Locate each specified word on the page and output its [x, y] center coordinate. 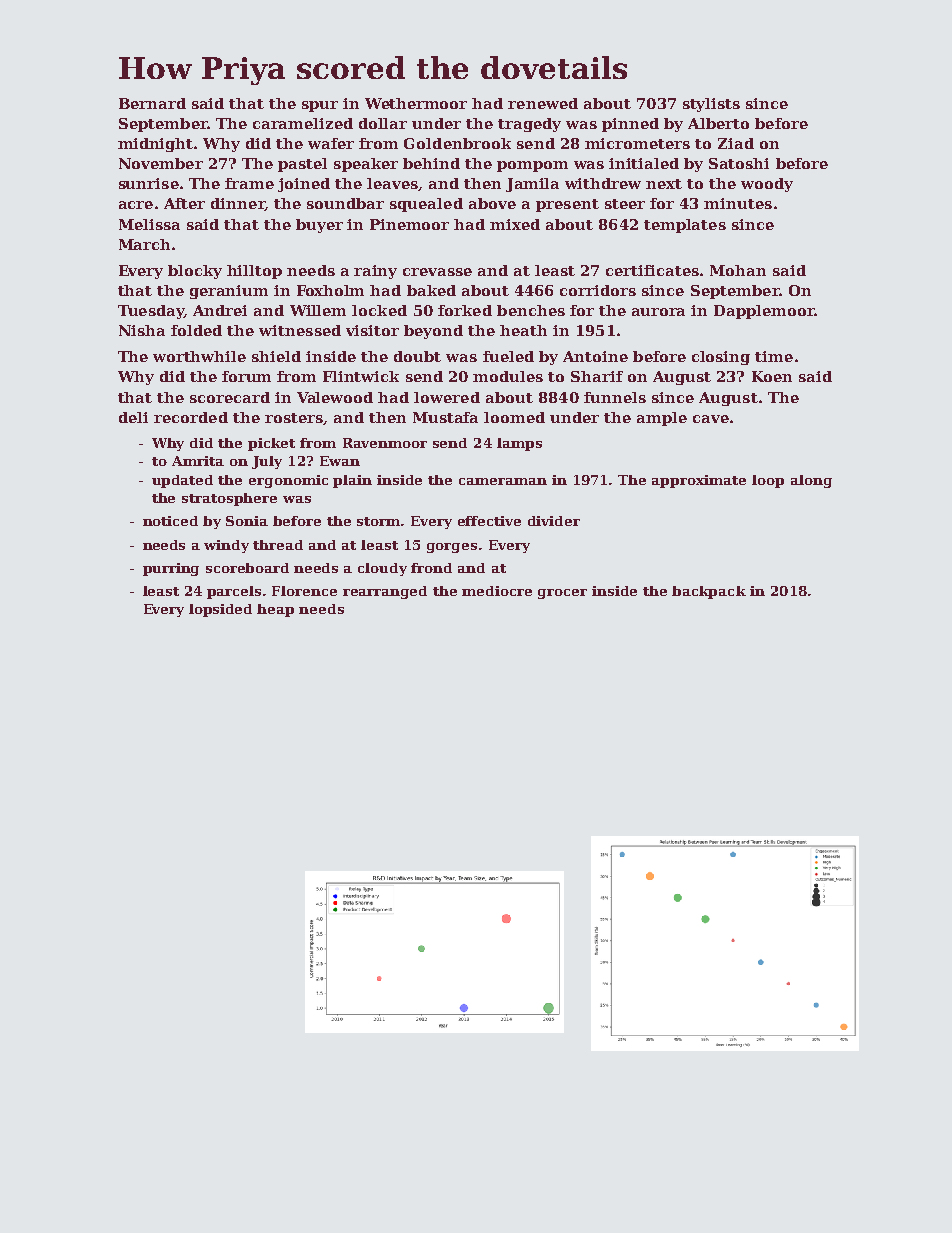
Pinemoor [409, 224]
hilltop [254, 272]
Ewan [340, 461]
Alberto [718, 123]
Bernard [152, 103]
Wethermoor [416, 103]
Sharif [597, 376]
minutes [738, 203]
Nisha [142, 330]
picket [271, 444]
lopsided [220, 610]
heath [523, 330]
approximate [699, 481]
